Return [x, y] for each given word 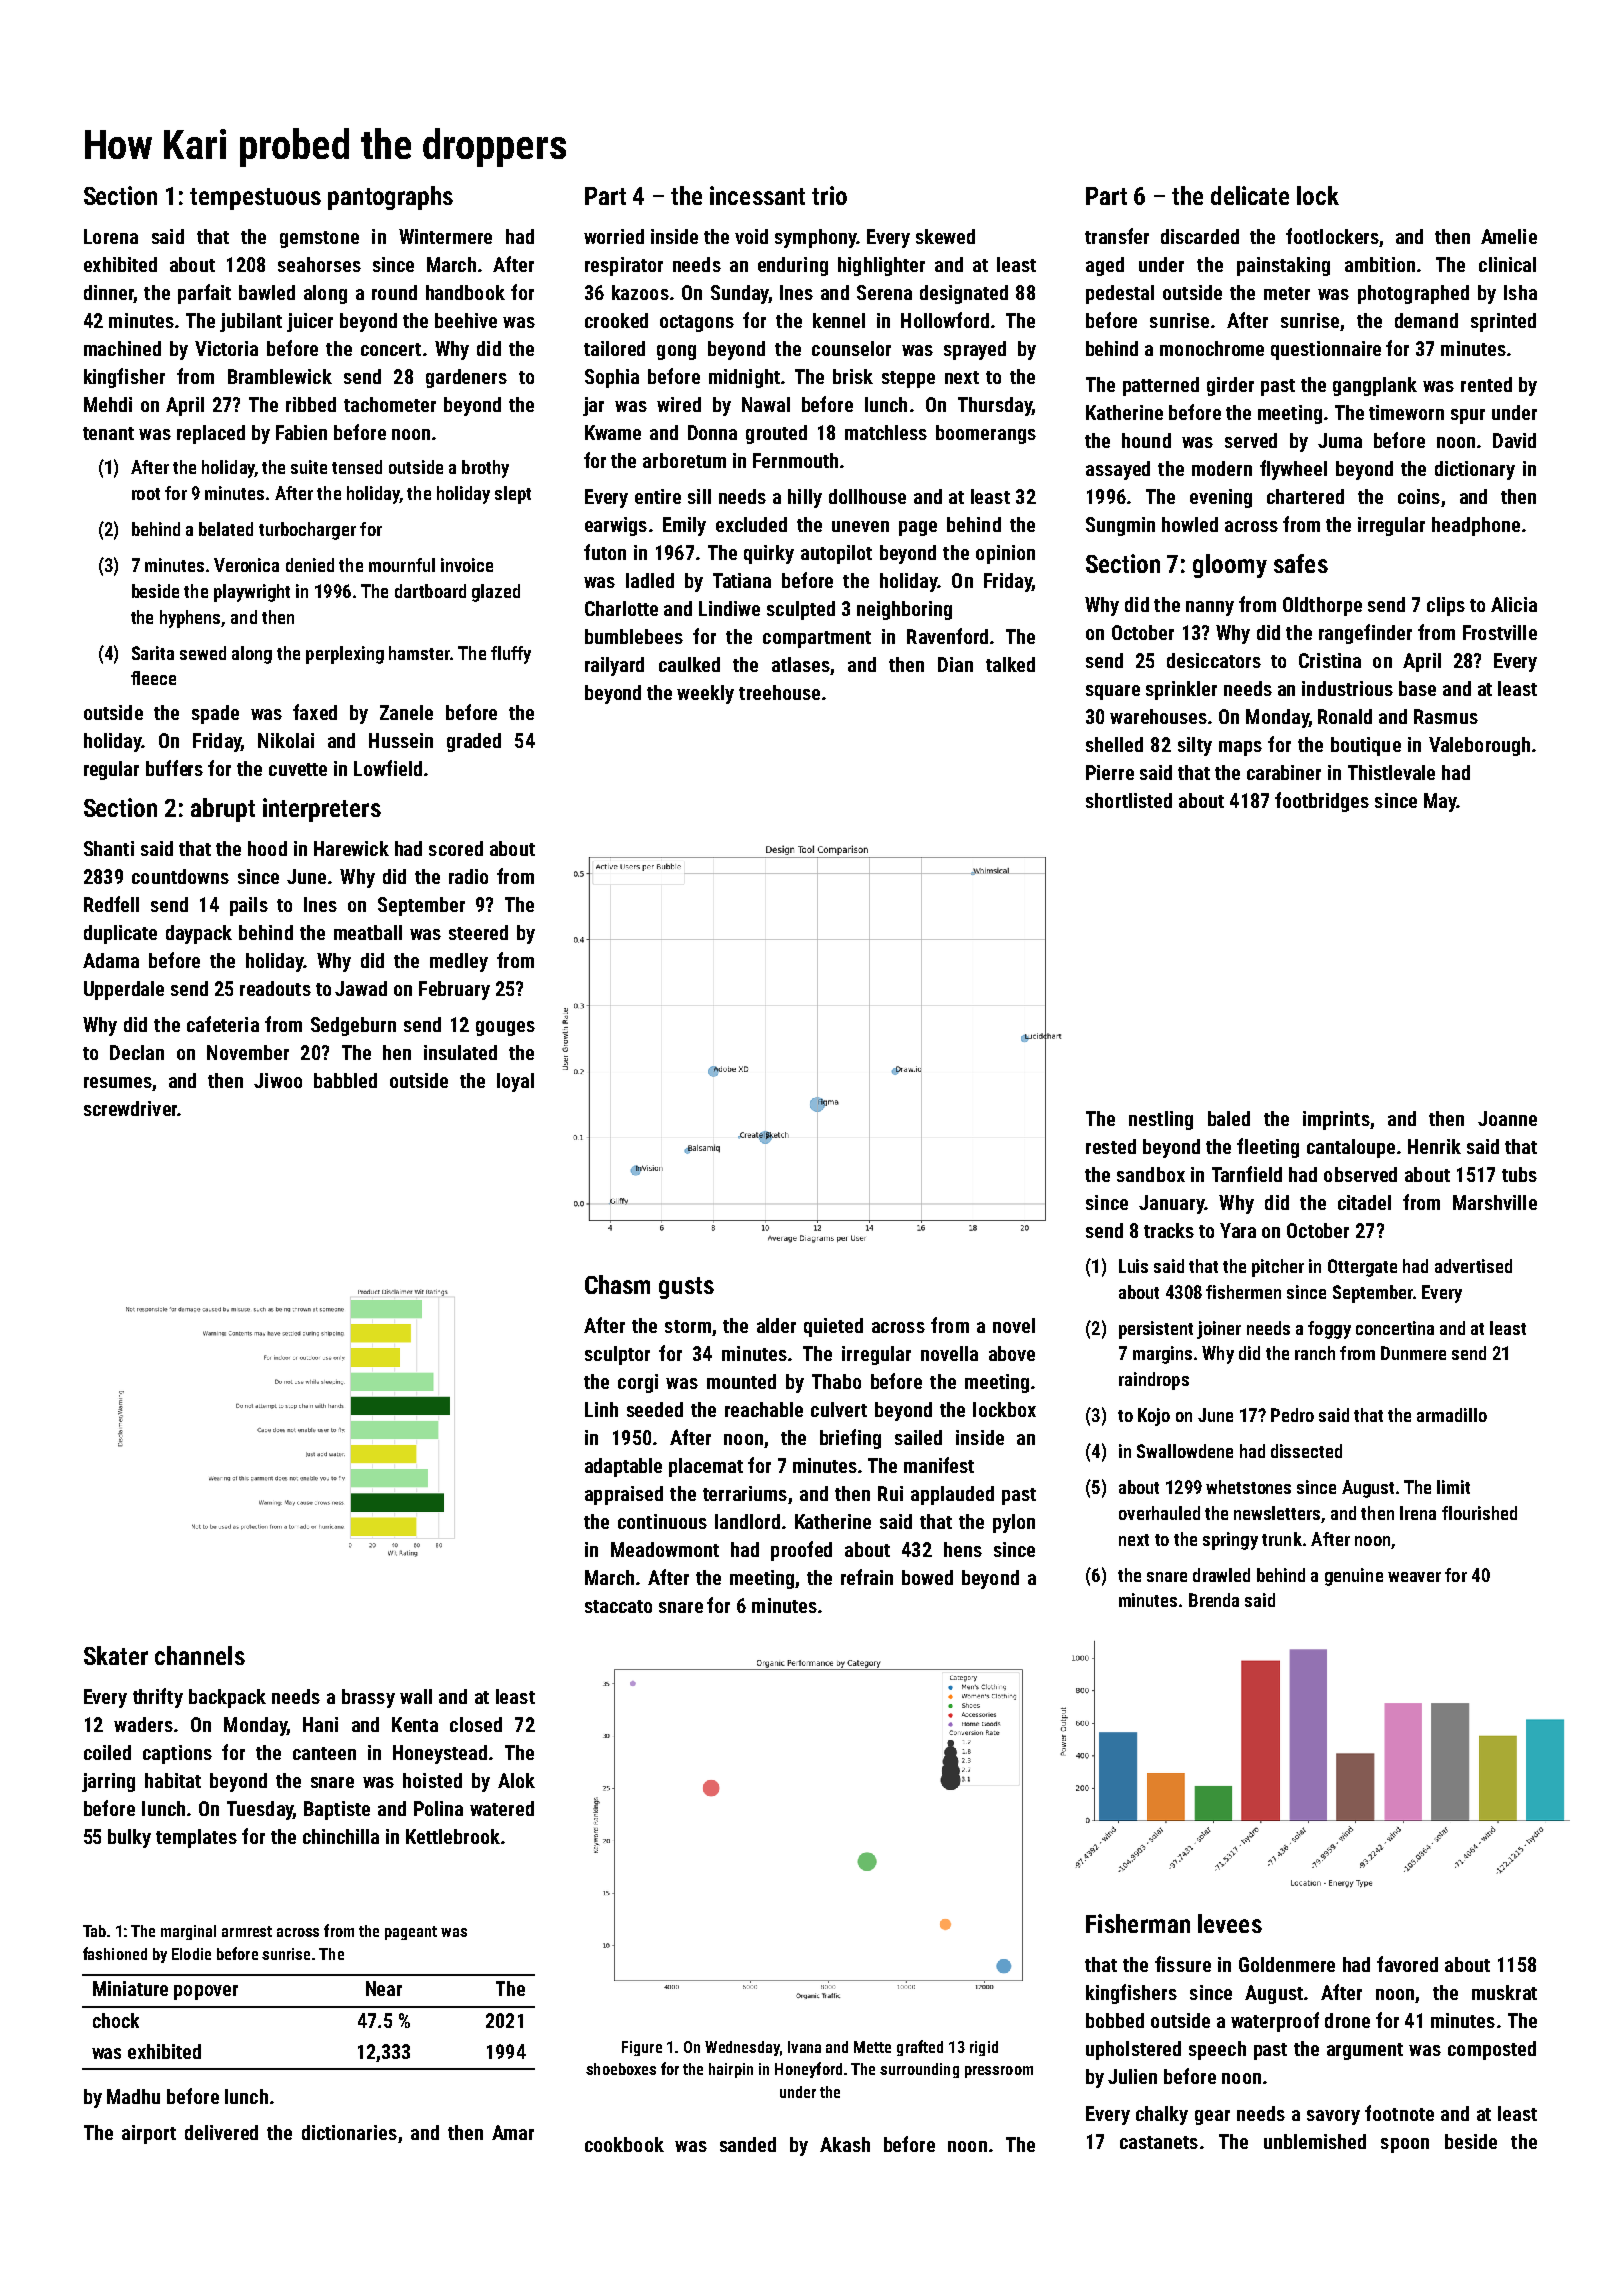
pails [249, 906]
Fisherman [1138, 1923]
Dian [955, 664]
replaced [211, 434]
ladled [650, 580]
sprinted [1503, 322]
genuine [1354, 1577]
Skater [116, 1655]
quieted [833, 1327]
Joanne [1507, 1118]
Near [384, 1988]
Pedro [1292, 1415]
